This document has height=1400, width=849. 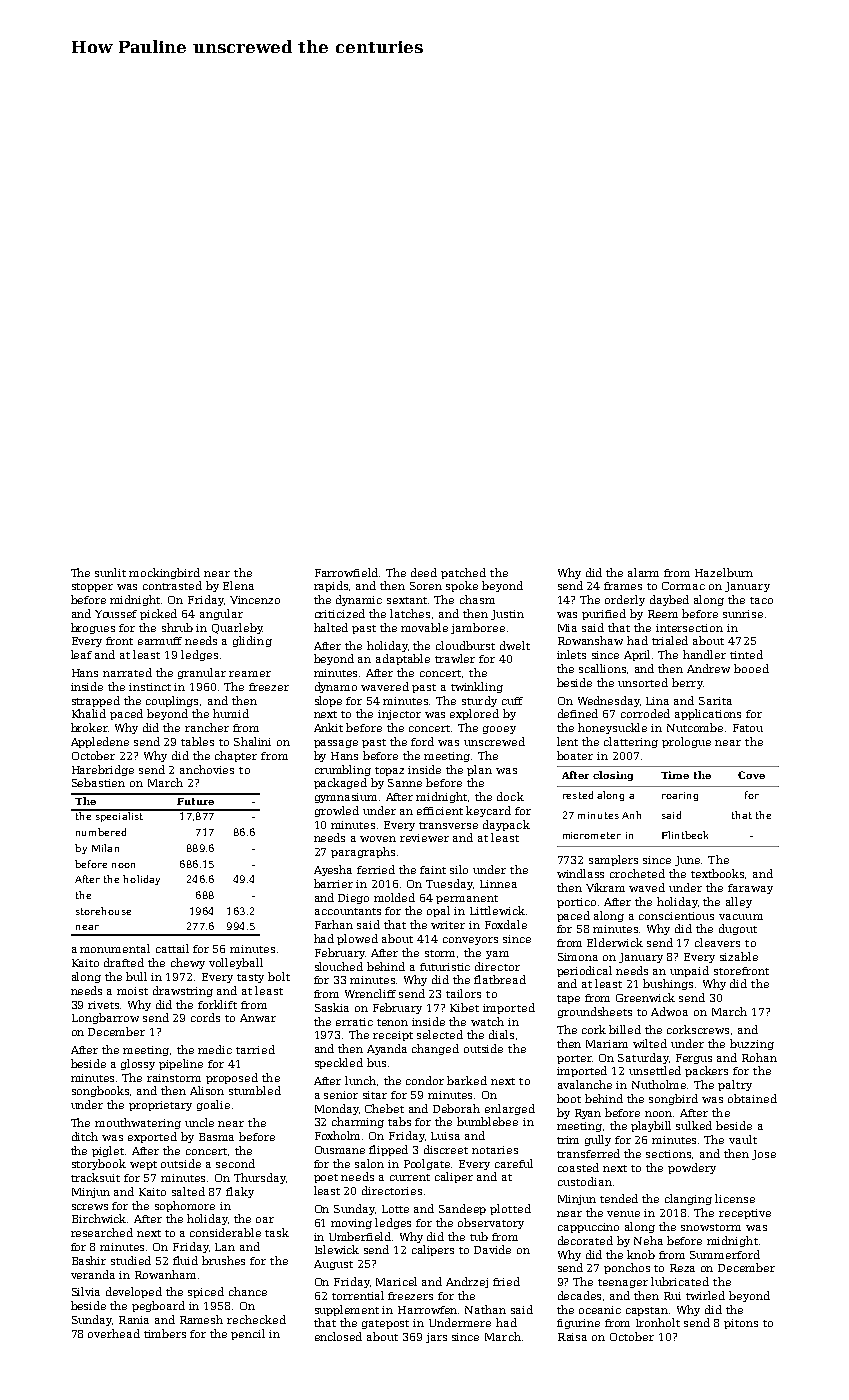 What do you see at coordinates (164, 573) in the document?
I see `mockingbird` at bounding box center [164, 573].
